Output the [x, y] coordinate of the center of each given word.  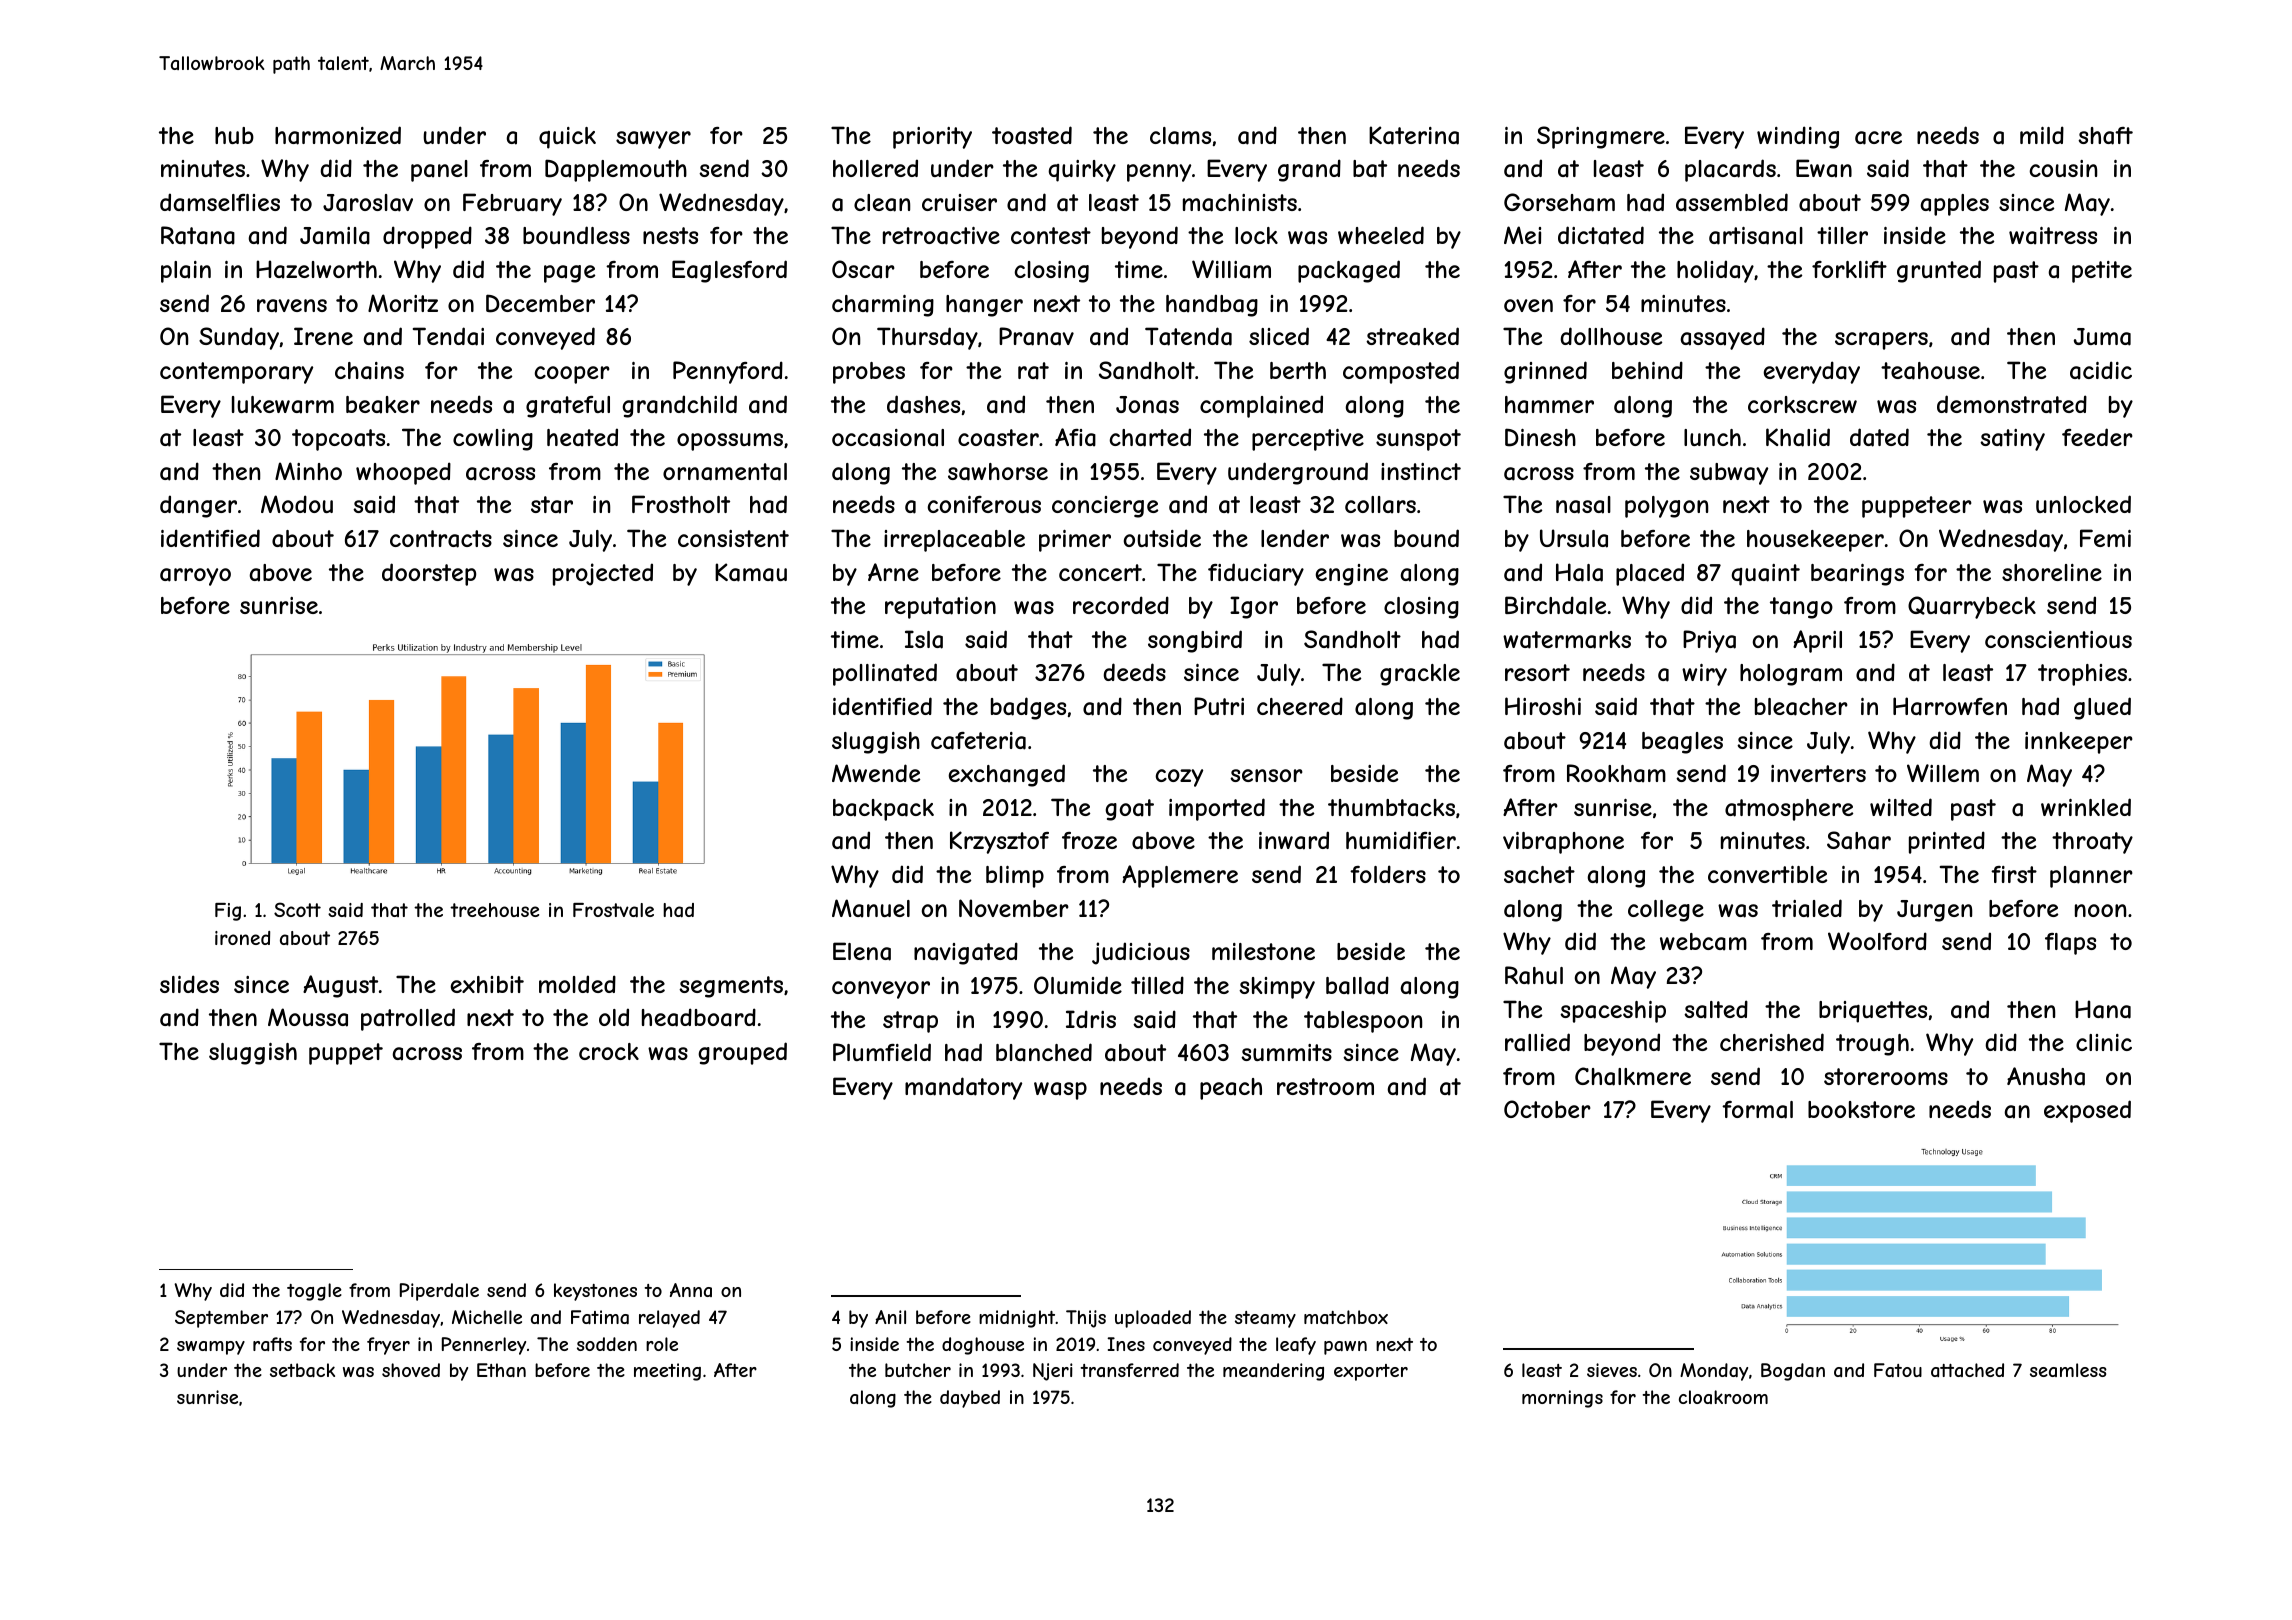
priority [932, 138]
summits [1286, 1052]
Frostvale [613, 910]
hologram [1791, 675]
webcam [1703, 942]
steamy [1265, 1319]
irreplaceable [954, 541]
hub [234, 135]
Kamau [751, 572]
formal [1757, 1110]
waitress [2053, 236]
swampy [211, 1348]
